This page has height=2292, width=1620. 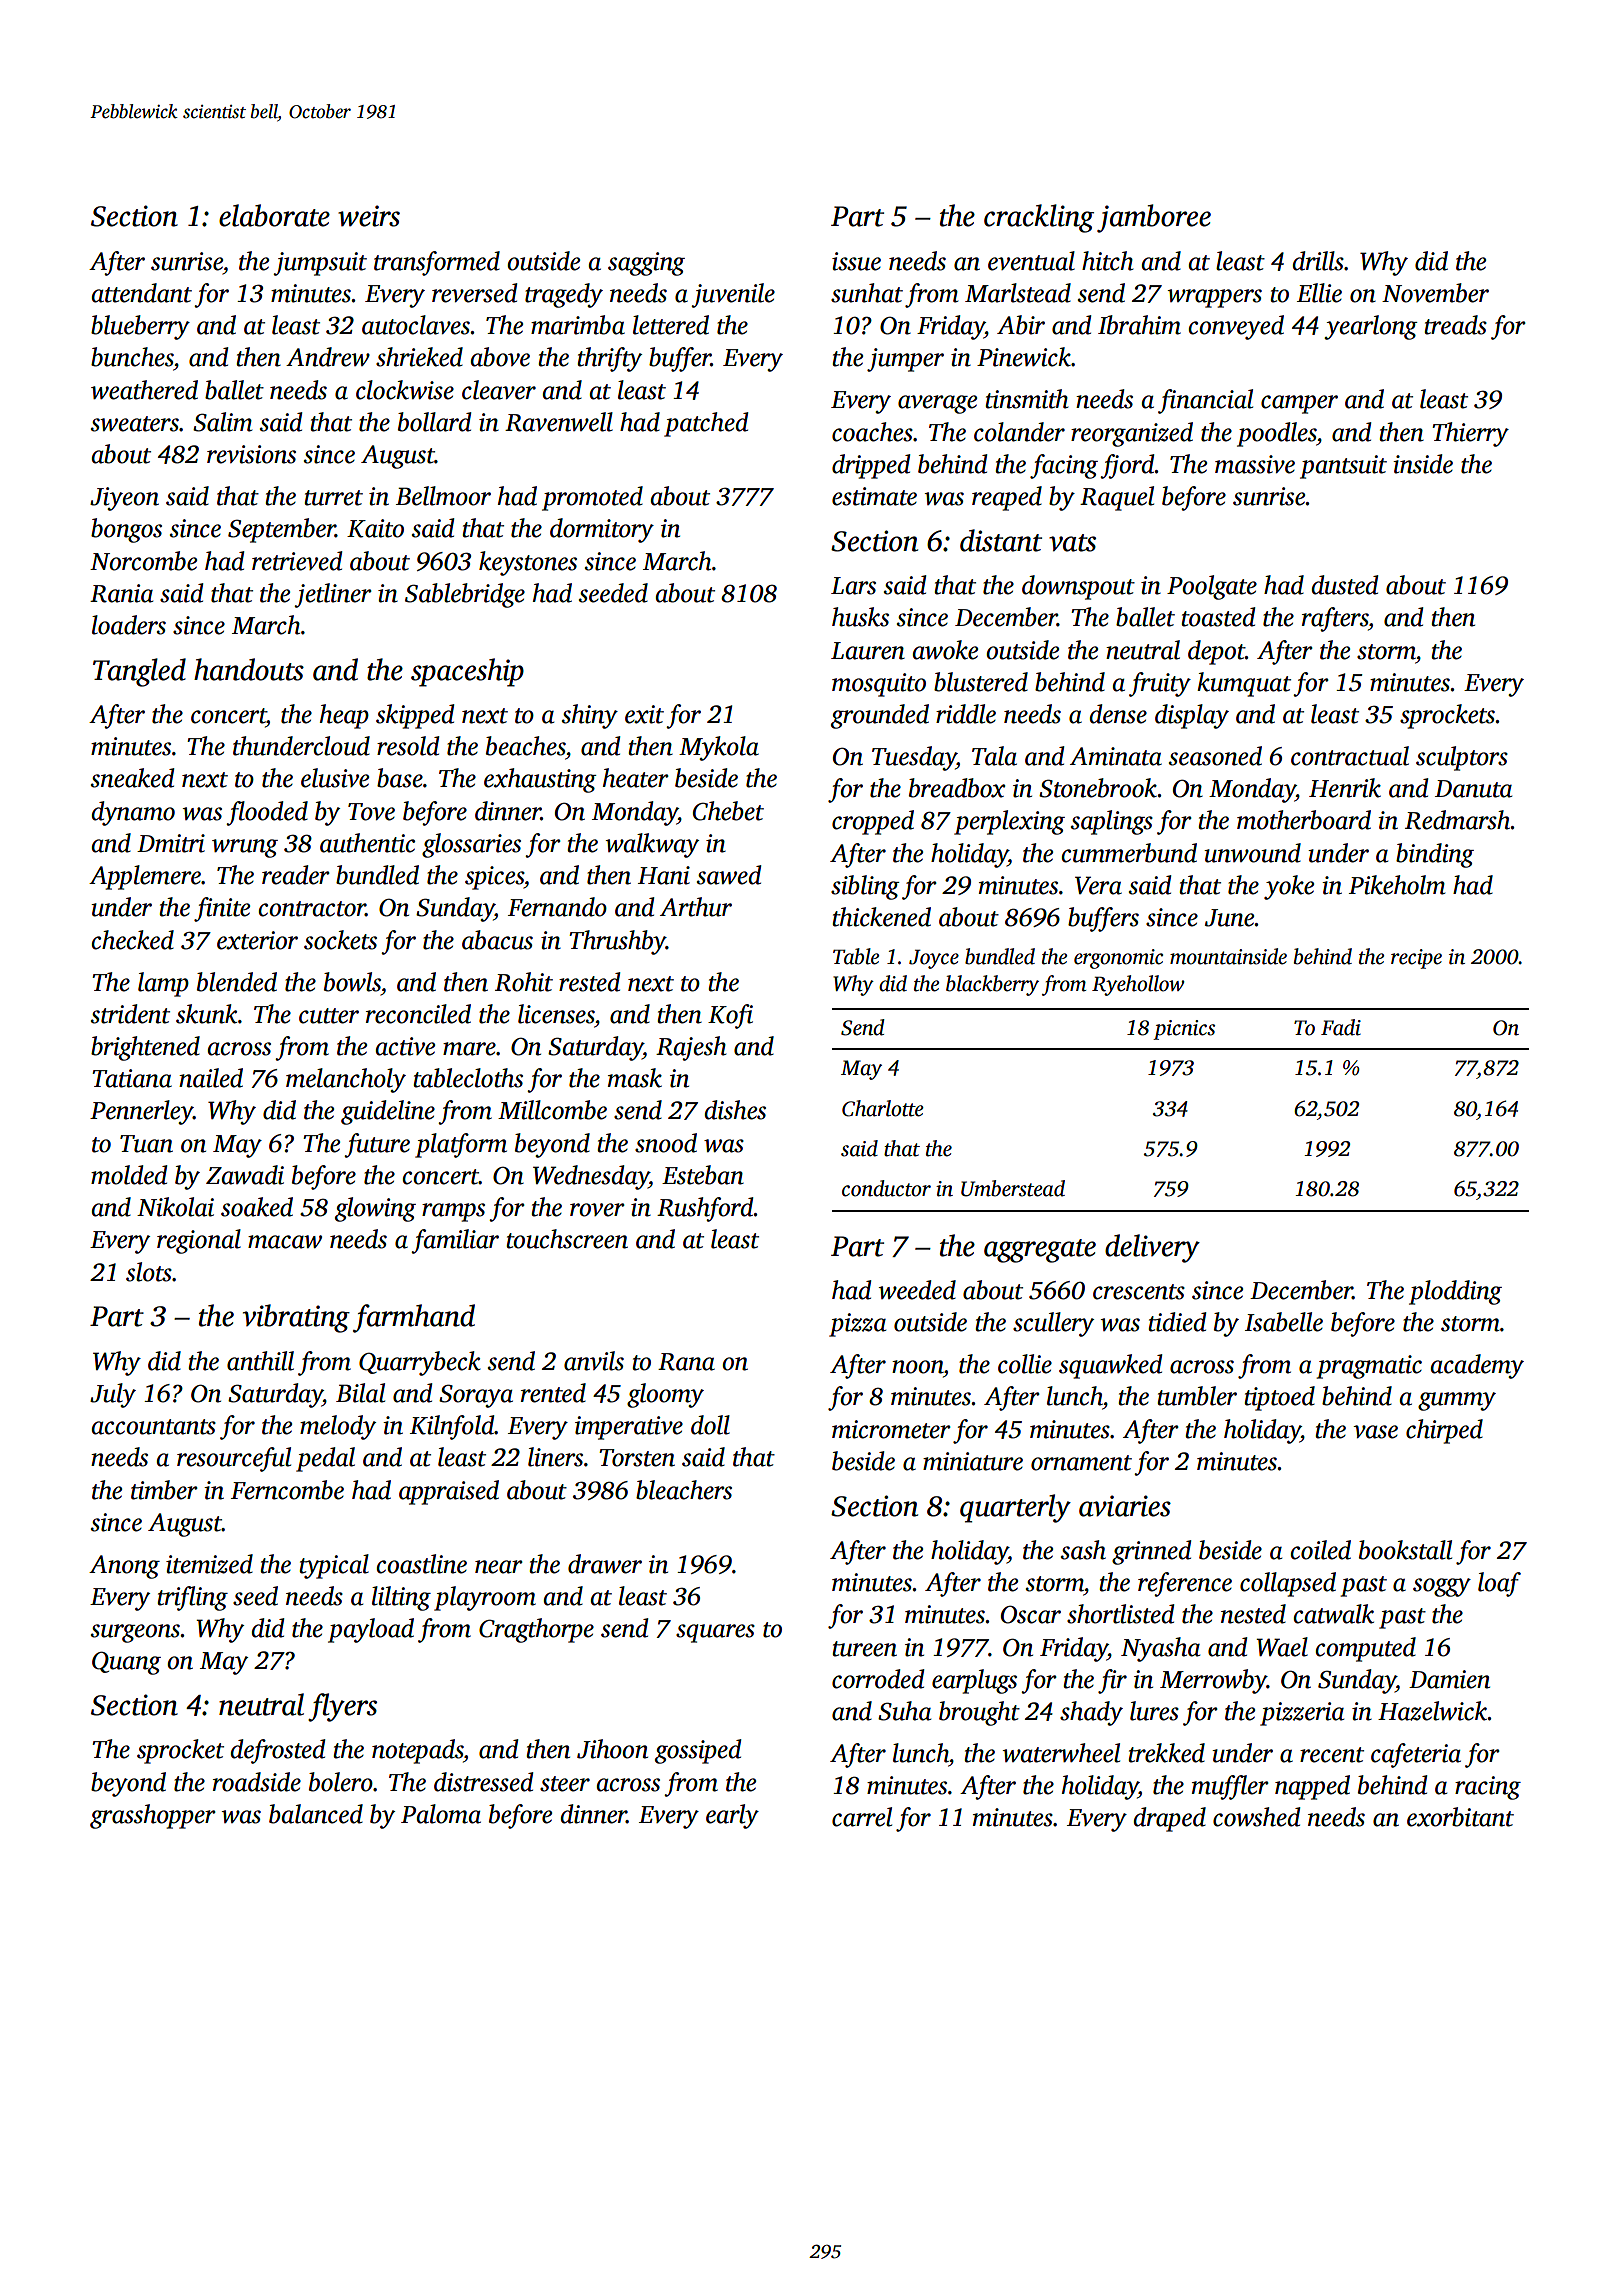 I want to click on jumper, so click(x=905, y=360).
